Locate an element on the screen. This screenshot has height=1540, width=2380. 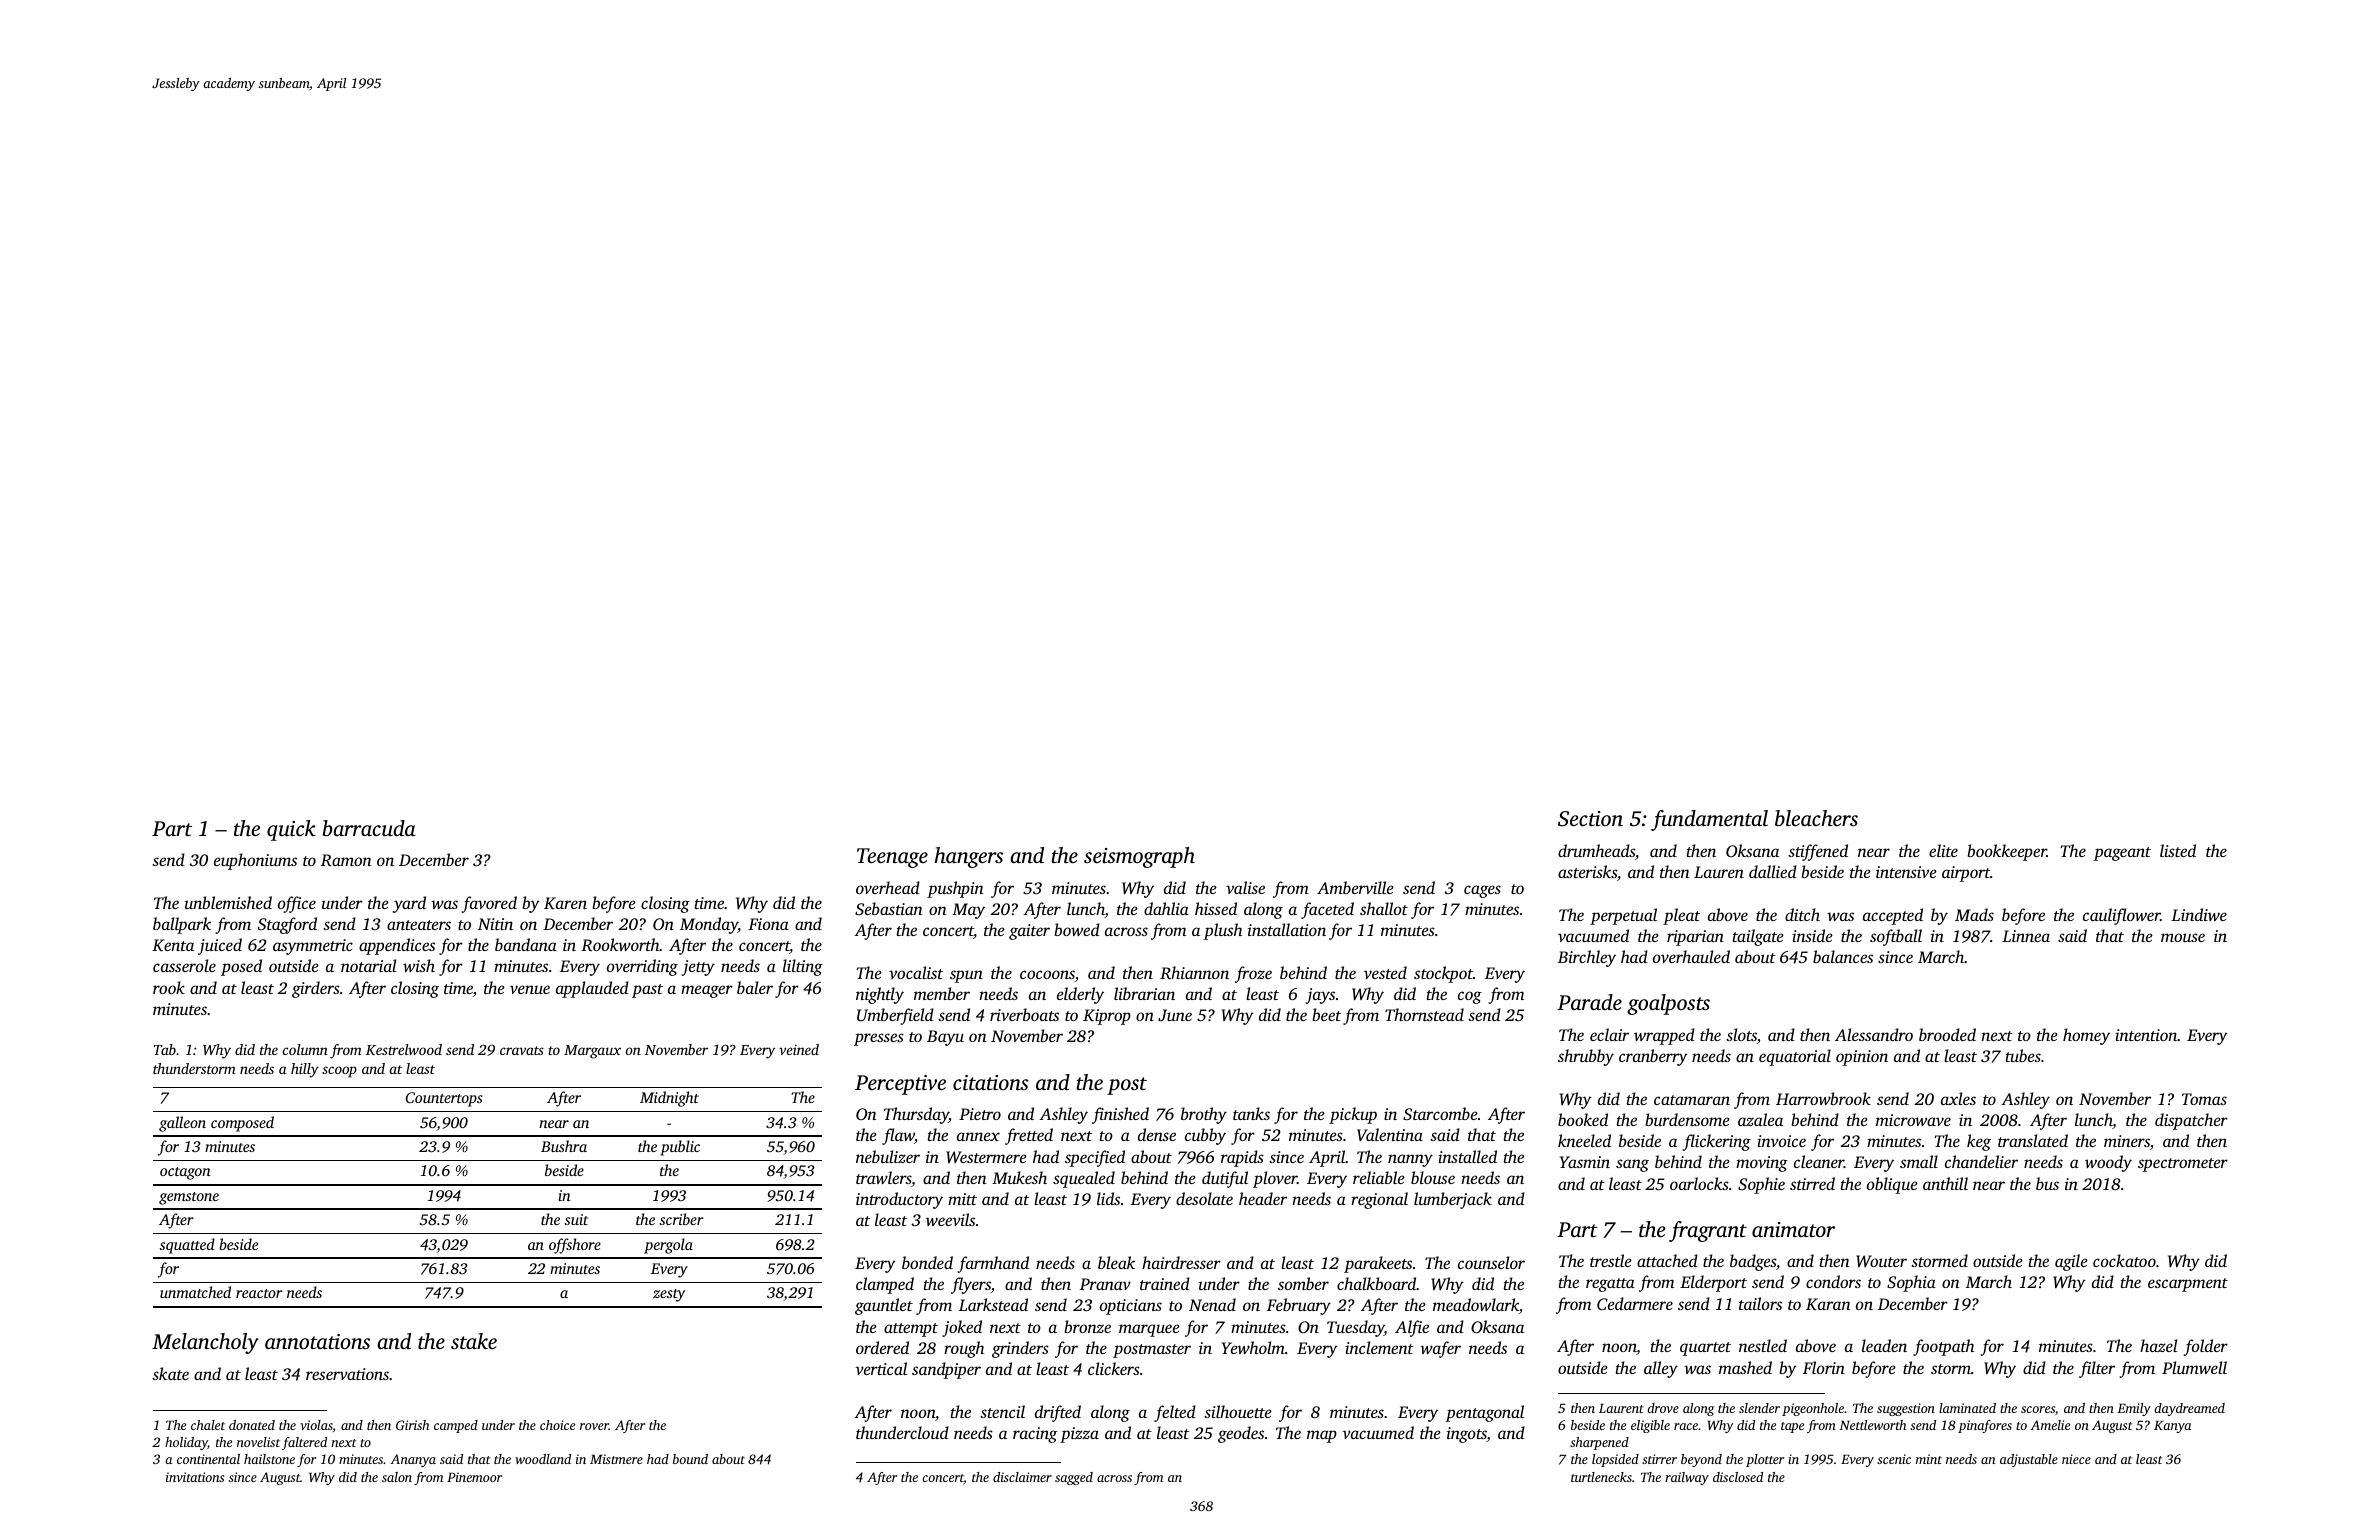
ingots is located at coordinates (1467, 1435).
